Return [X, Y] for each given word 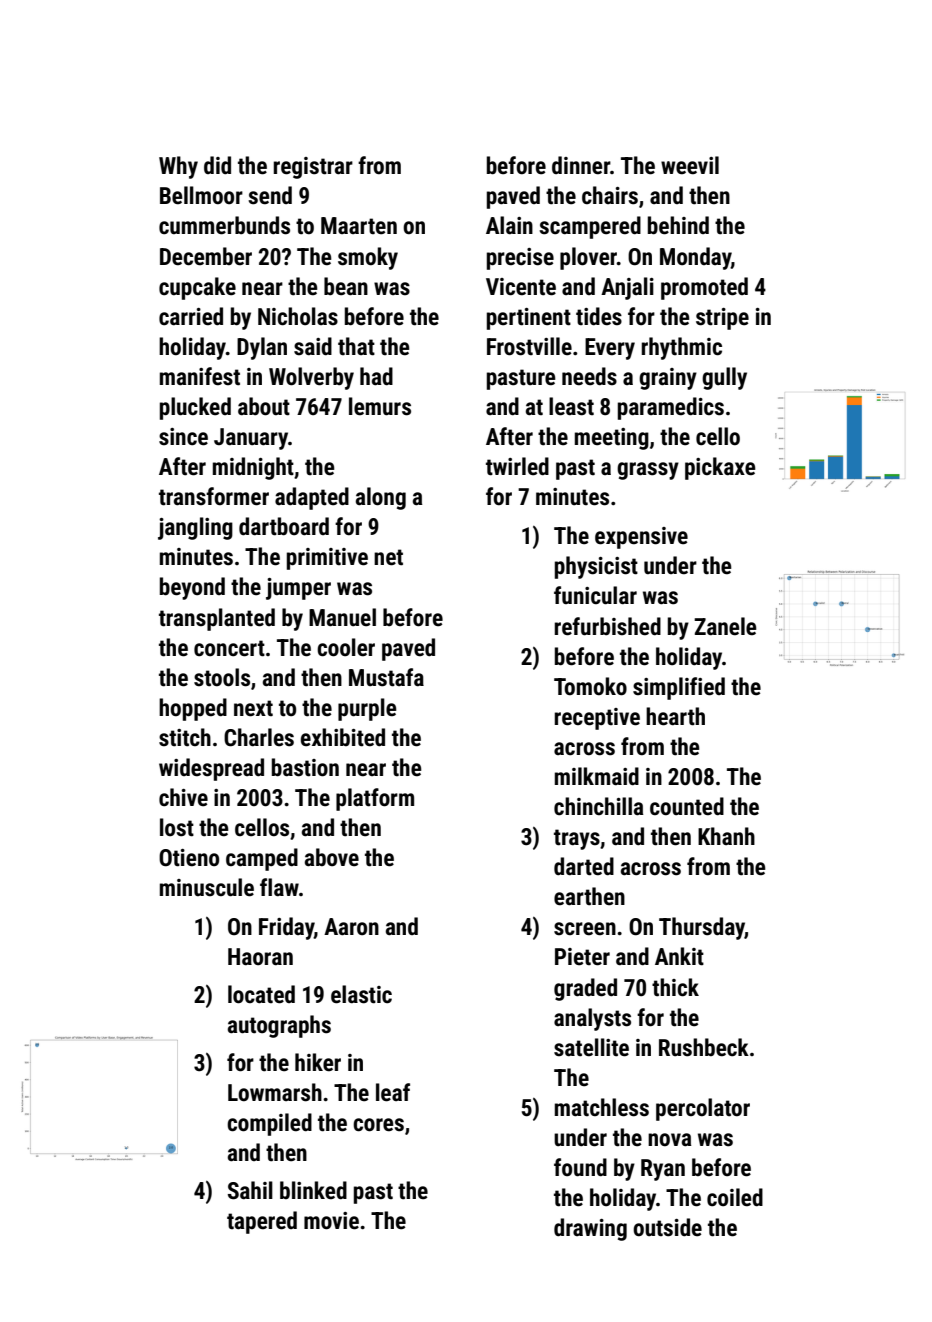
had [376, 376]
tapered [262, 1222]
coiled [735, 1197]
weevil [690, 165]
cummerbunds [224, 225]
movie [331, 1221]
